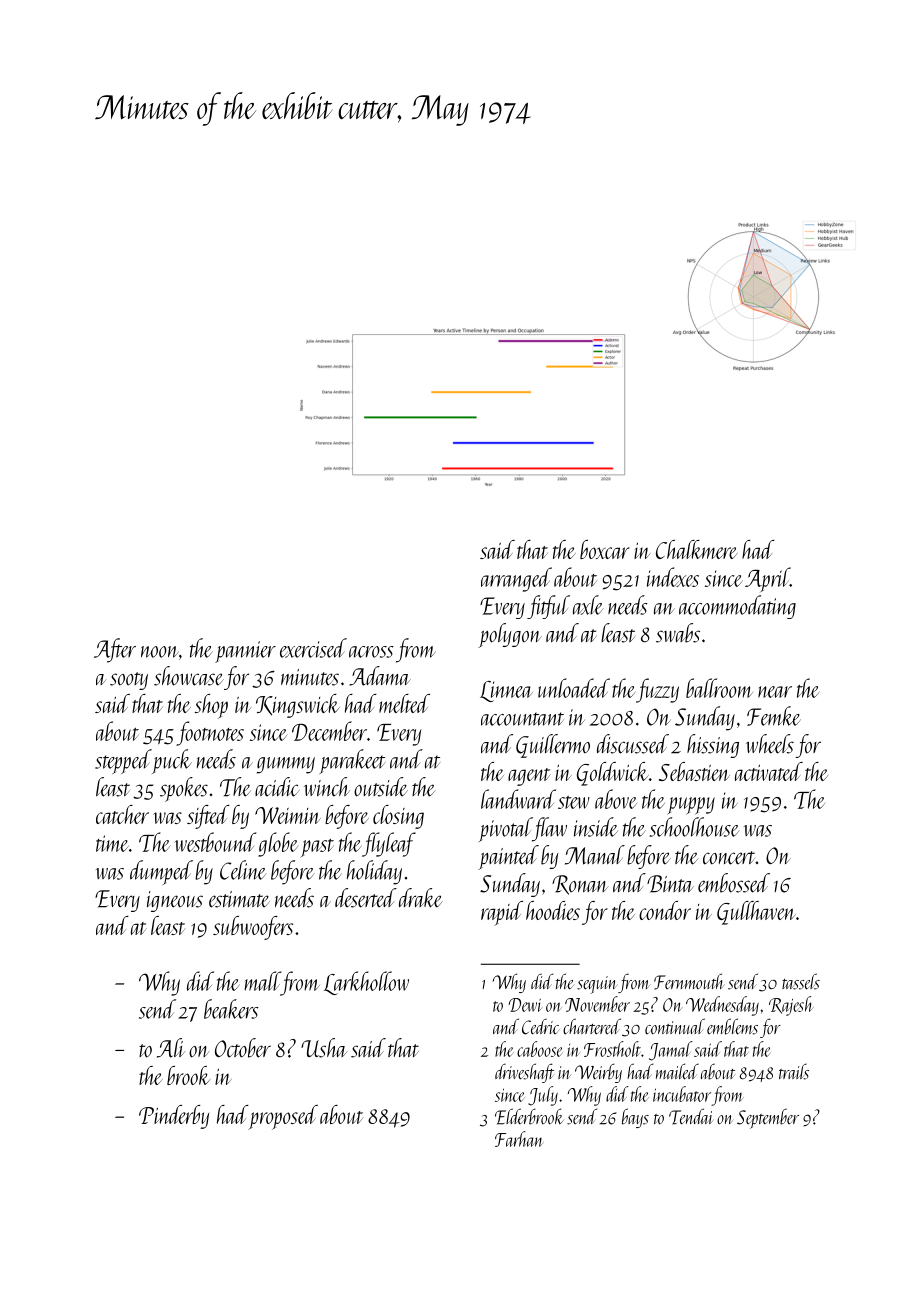 This screenshot has width=924, height=1311. What do you see at coordinates (769, 771) in the screenshot?
I see `activated` at bounding box center [769, 771].
